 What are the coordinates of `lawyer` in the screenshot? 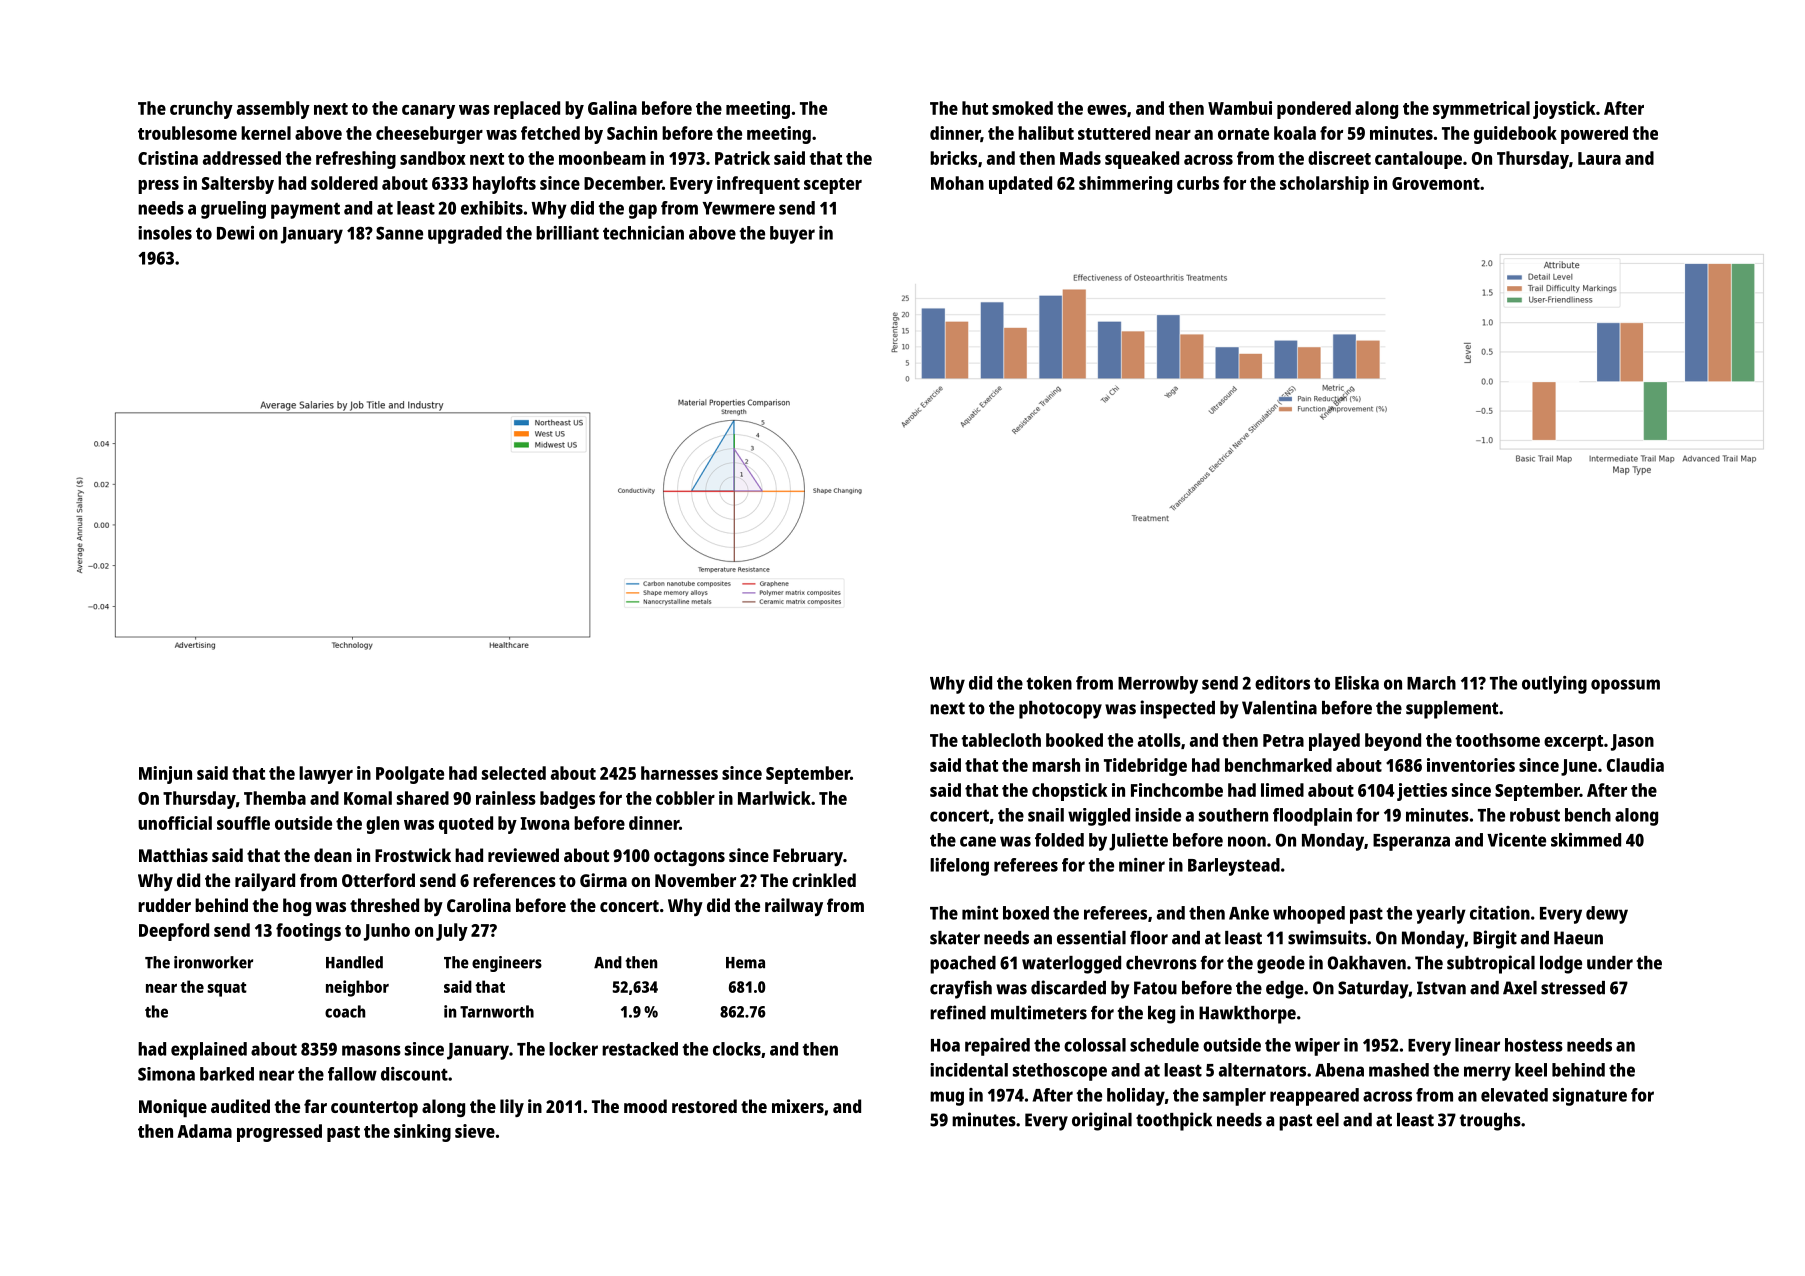 It's located at (326, 775).
